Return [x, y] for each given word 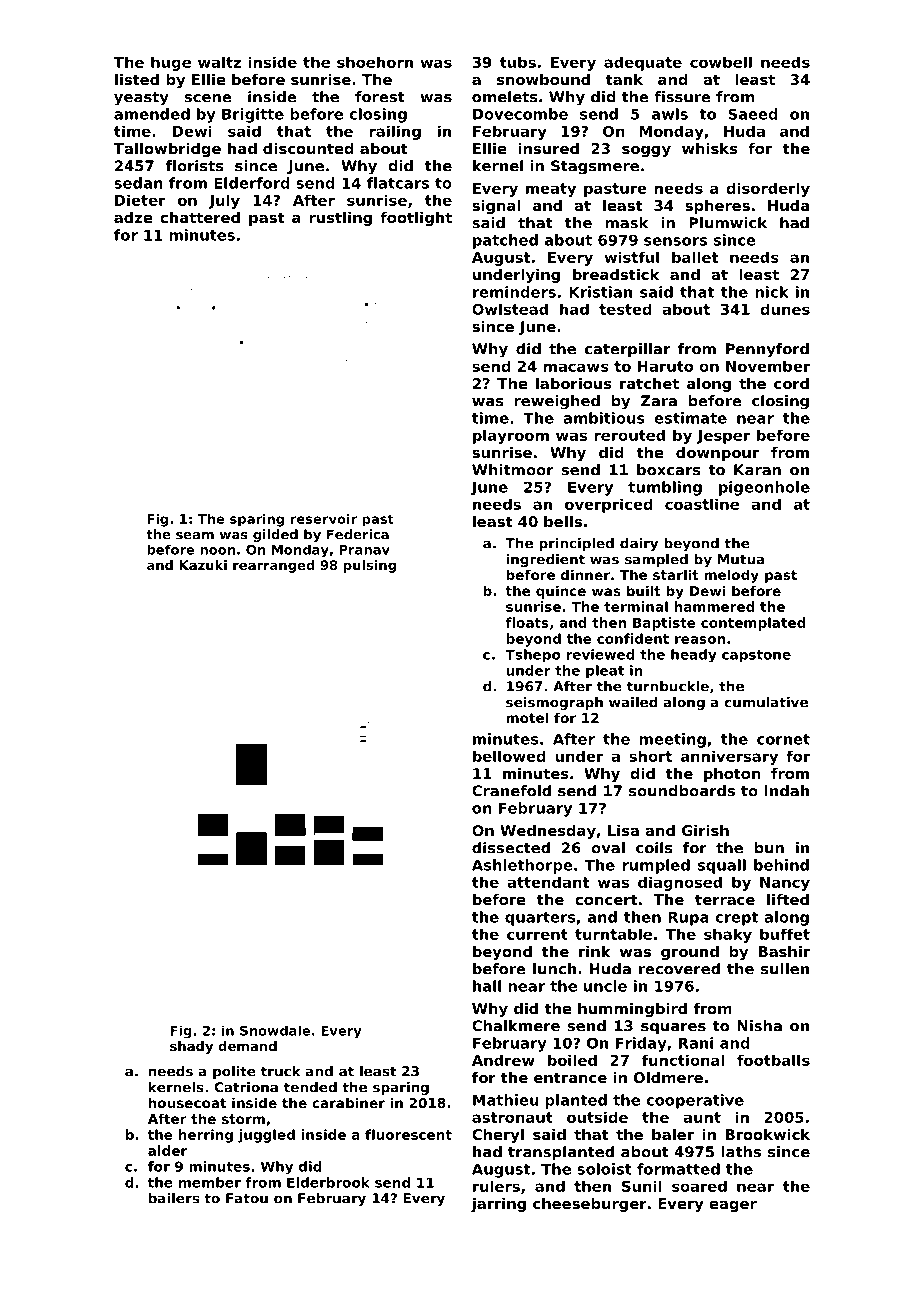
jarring [498, 1205]
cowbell [721, 62]
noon [217, 551]
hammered [714, 606]
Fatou [247, 1198]
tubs [518, 62]
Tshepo [533, 656]
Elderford [252, 183]
